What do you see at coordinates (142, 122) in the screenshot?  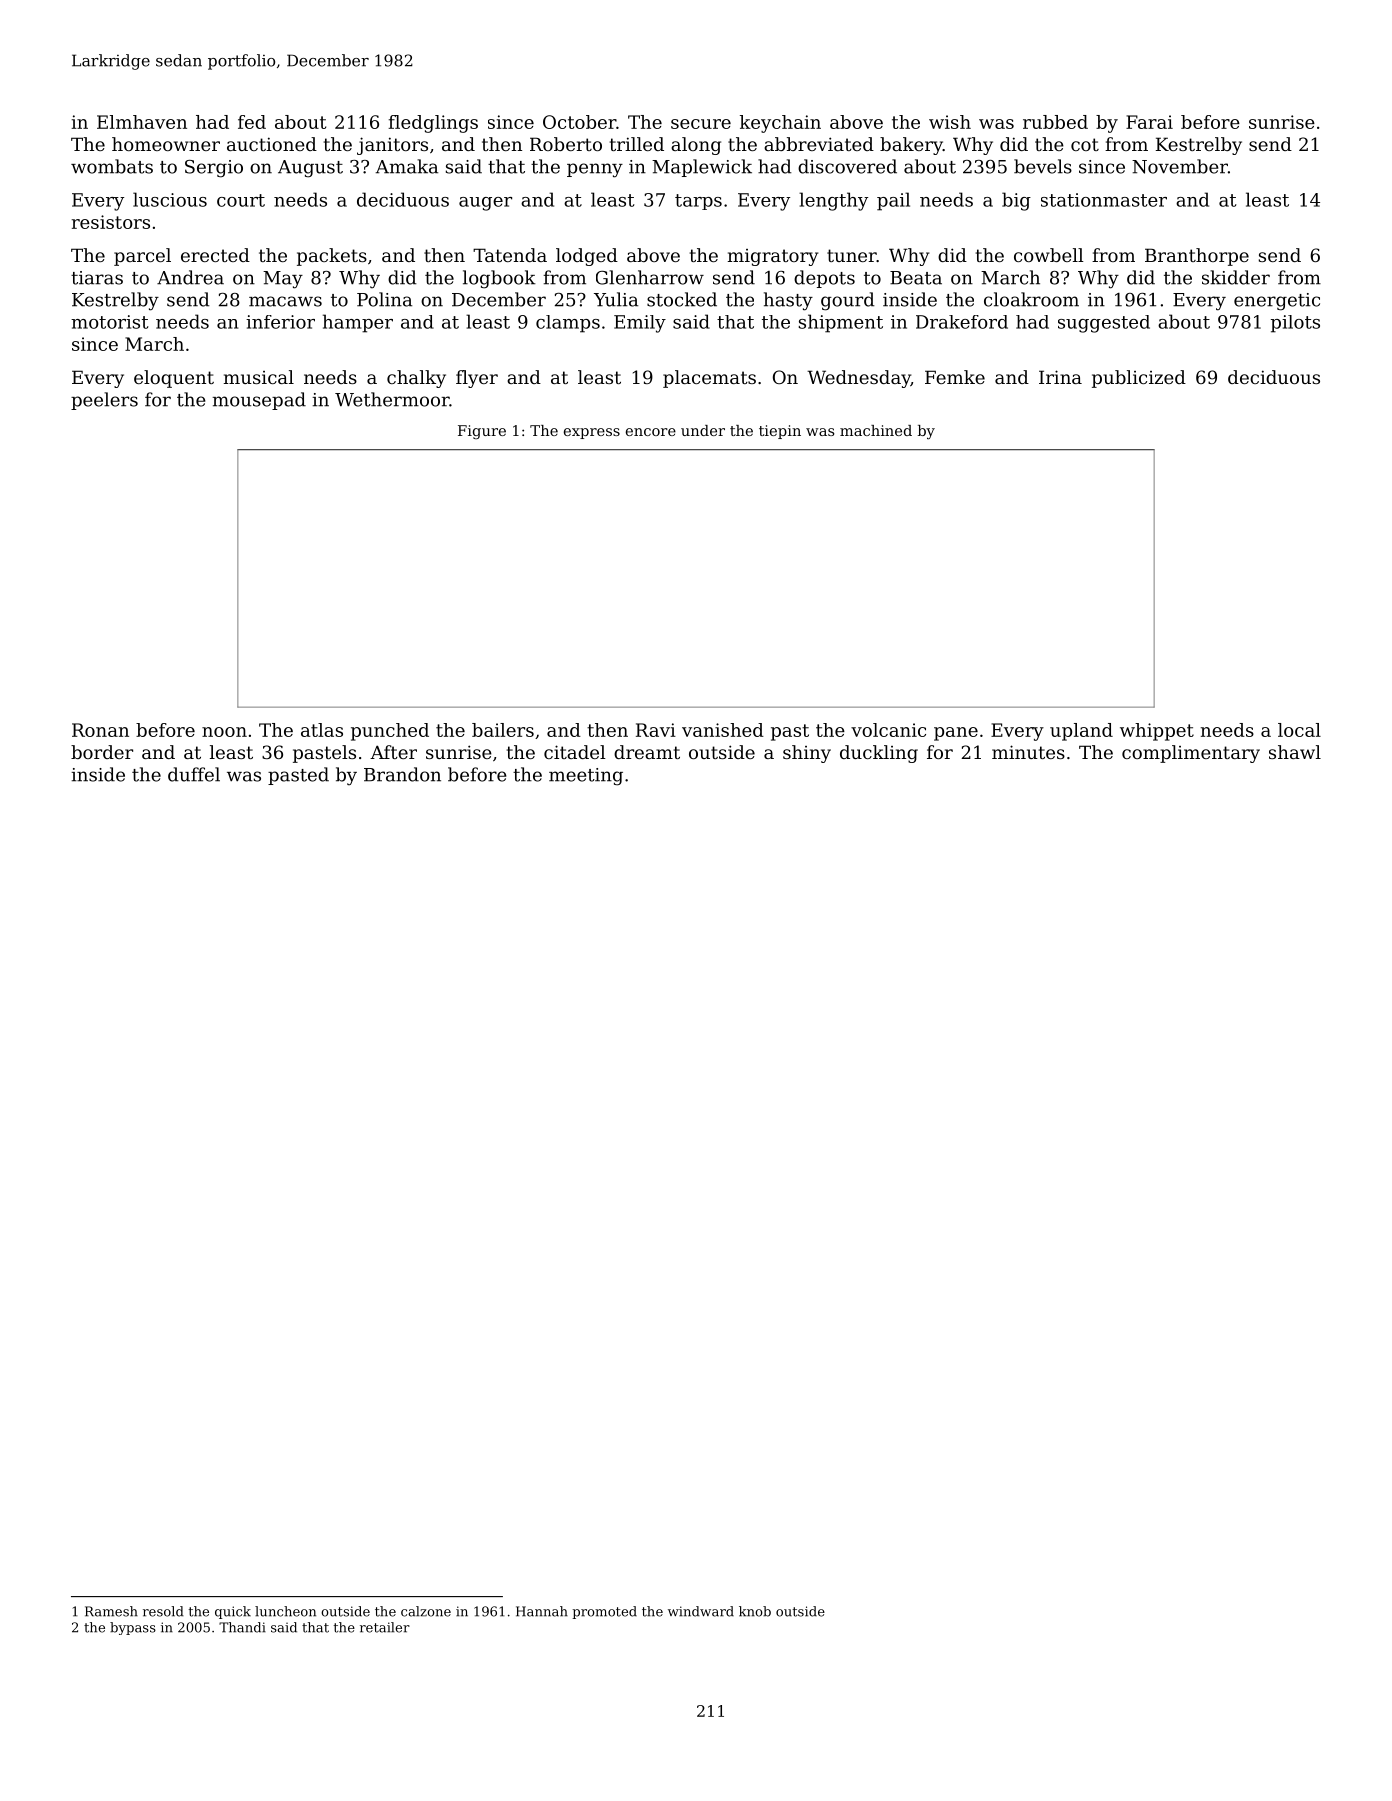 I see `Elmhaven` at bounding box center [142, 122].
